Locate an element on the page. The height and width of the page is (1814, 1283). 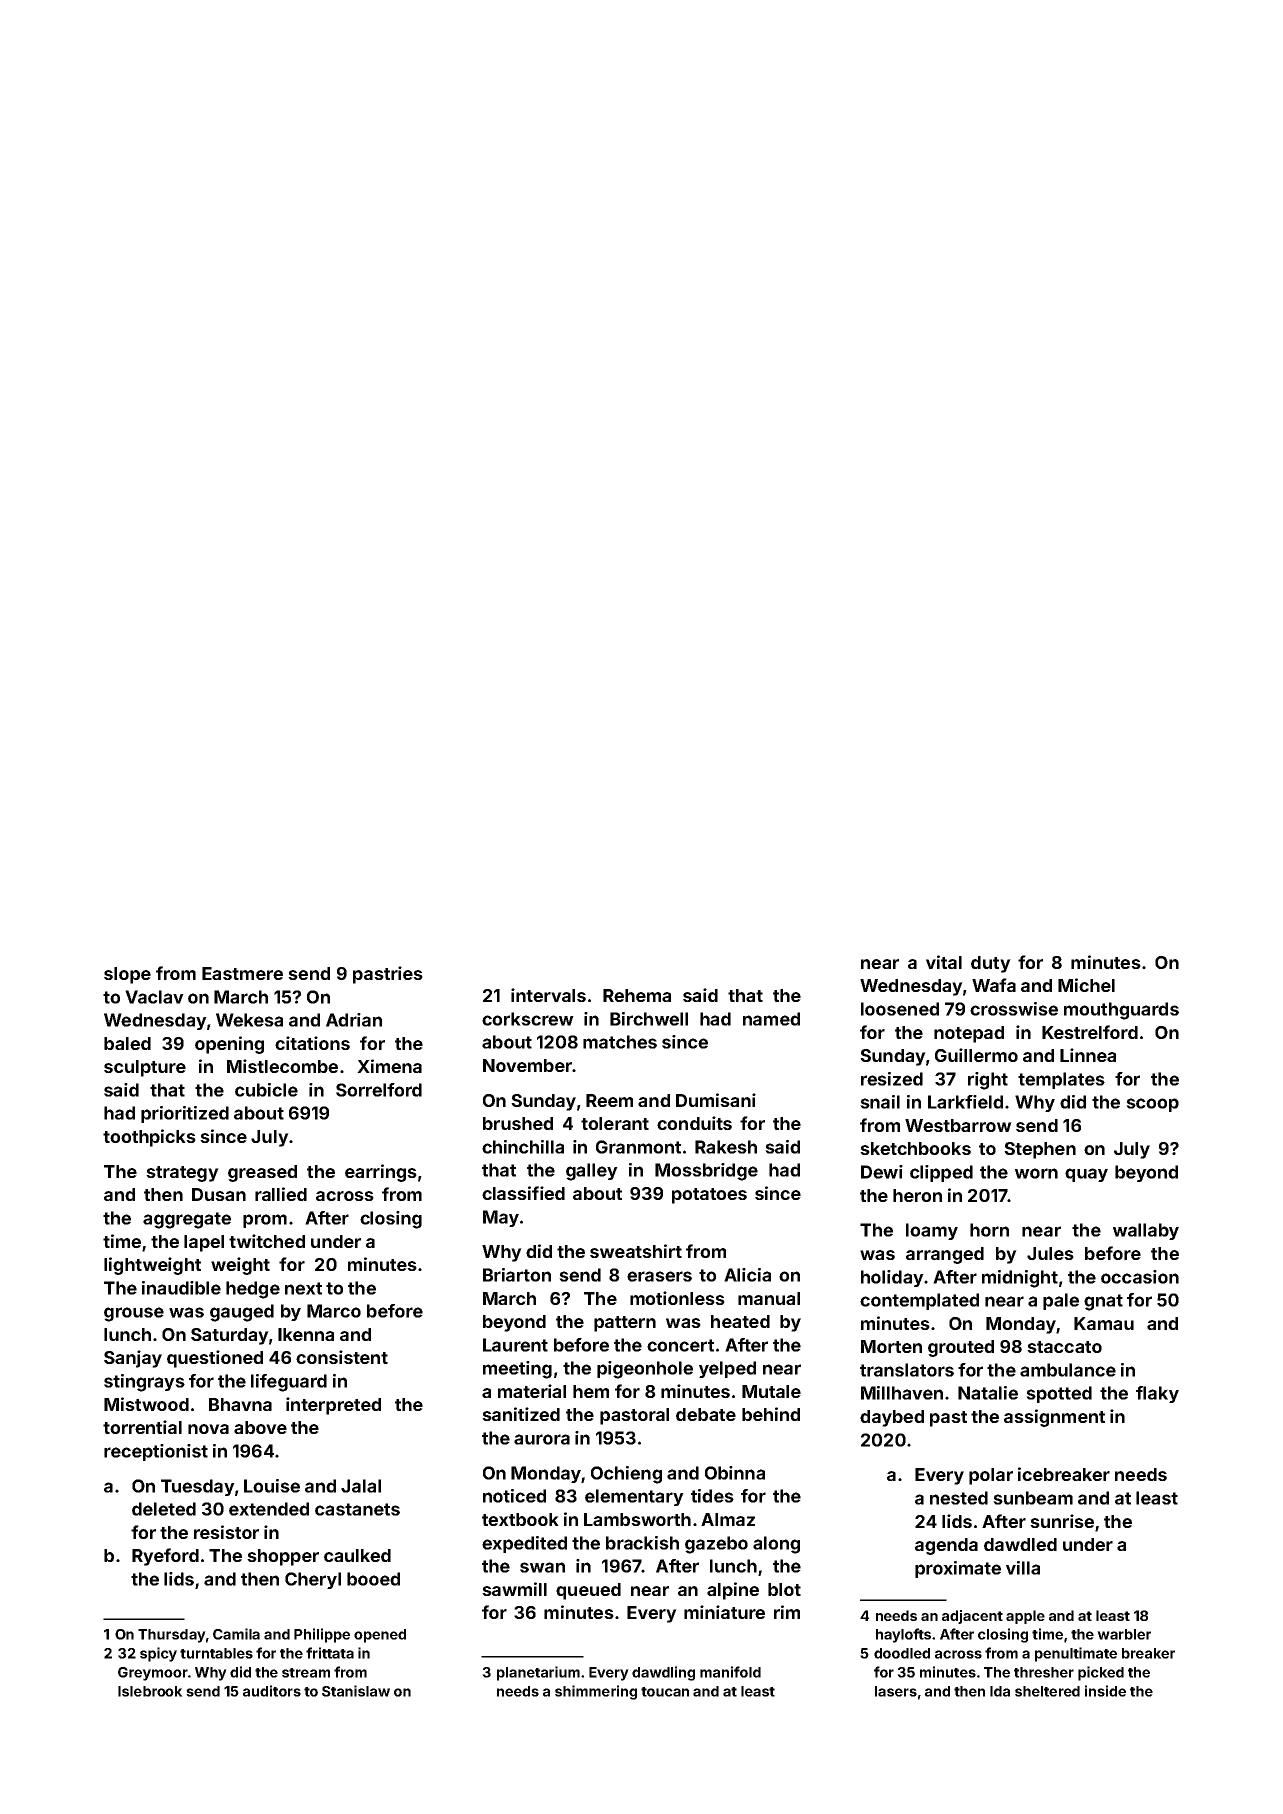
Larkfield is located at coordinates (965, 1102).
